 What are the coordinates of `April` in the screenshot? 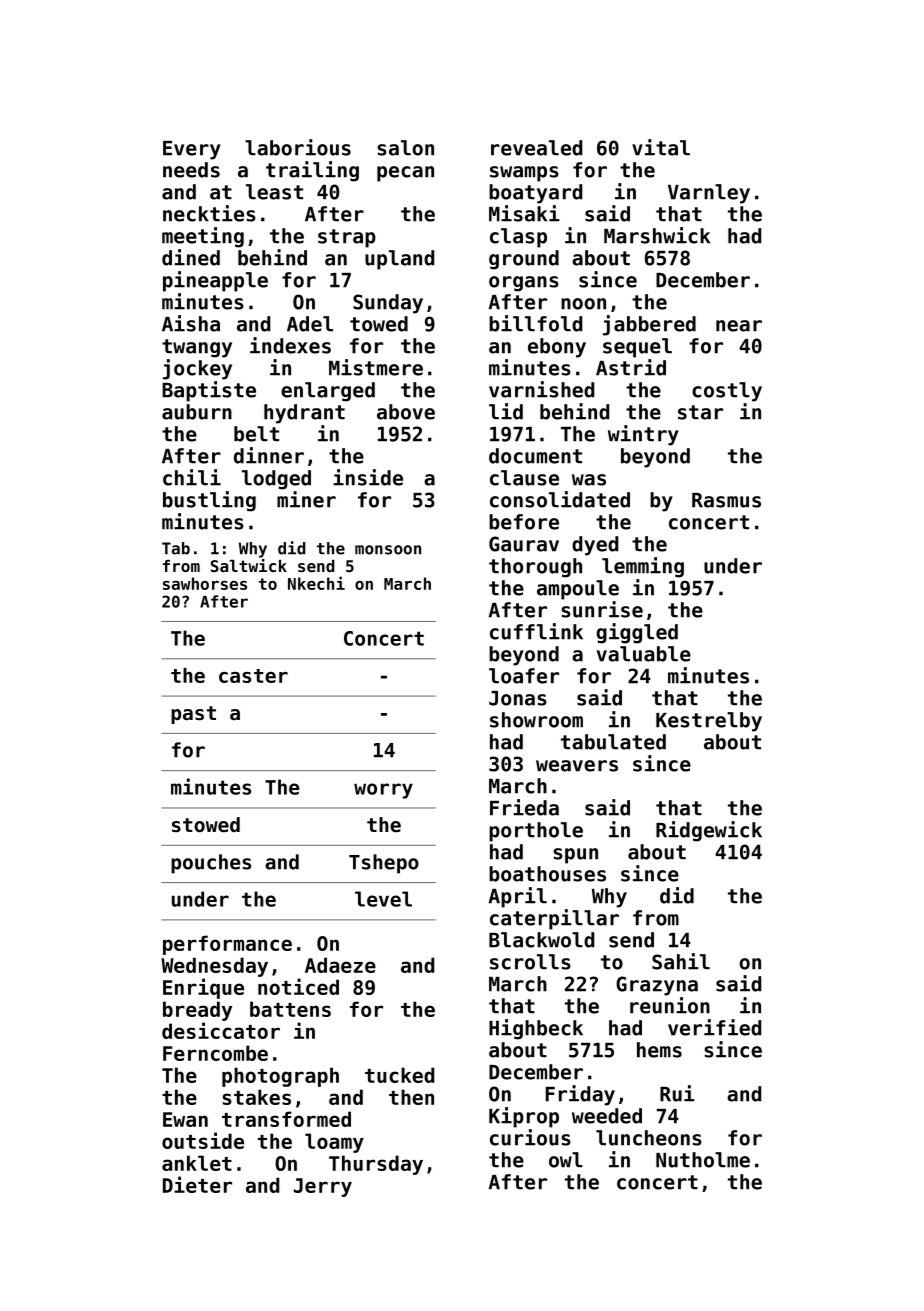 It's located at (518, 897).
